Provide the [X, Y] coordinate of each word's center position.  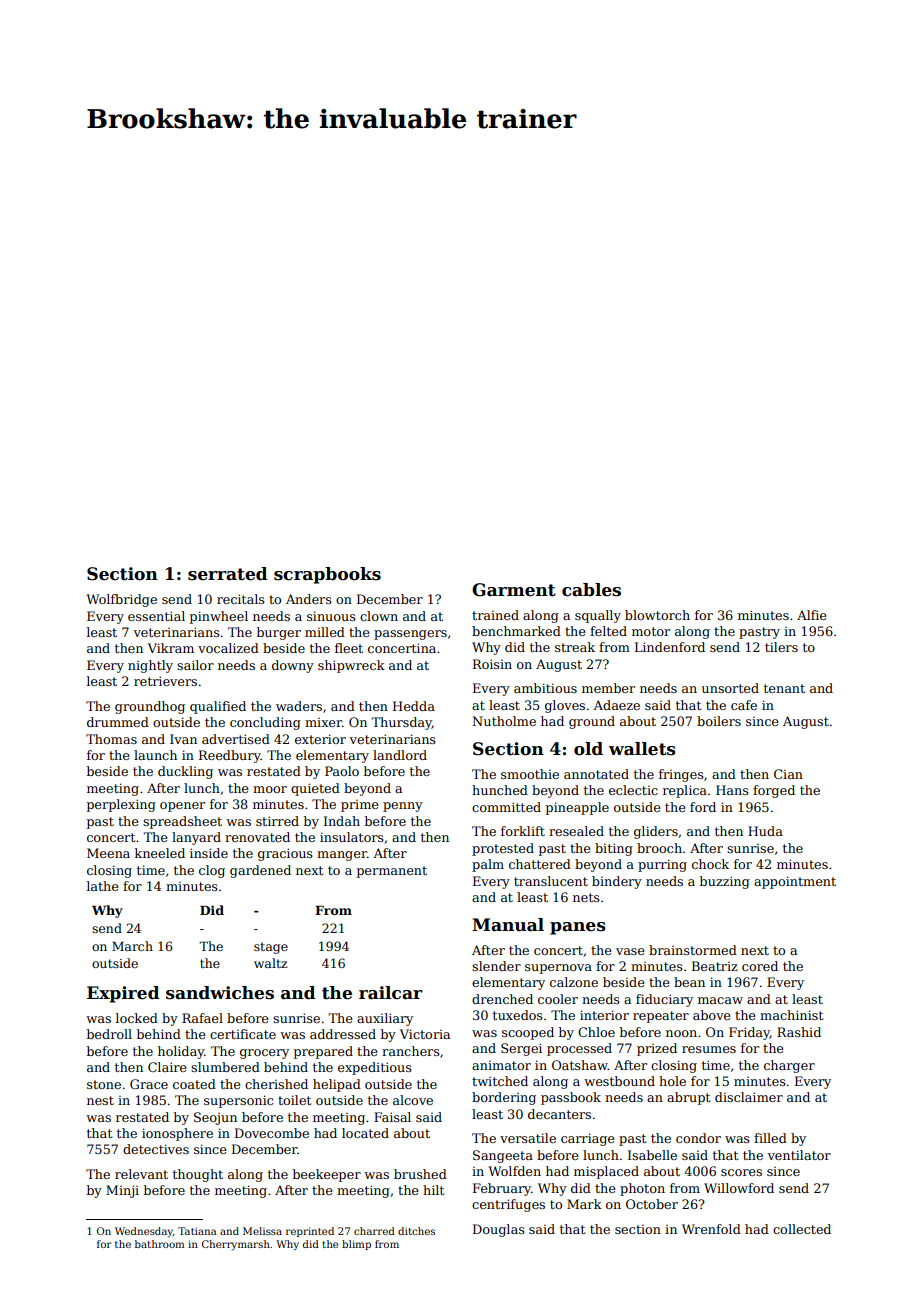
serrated [228, 574]
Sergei [521, 1049]
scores [741, 1172]
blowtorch [657, 615]
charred [374, 1231]
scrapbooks [327, 575]
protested [503, 849]
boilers [719, 721]
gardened [260, 871]
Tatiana [197, 1231]
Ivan [183, 739]
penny [403, 807]
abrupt [688, 1098]
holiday [181, 1052]
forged [774, 791]
